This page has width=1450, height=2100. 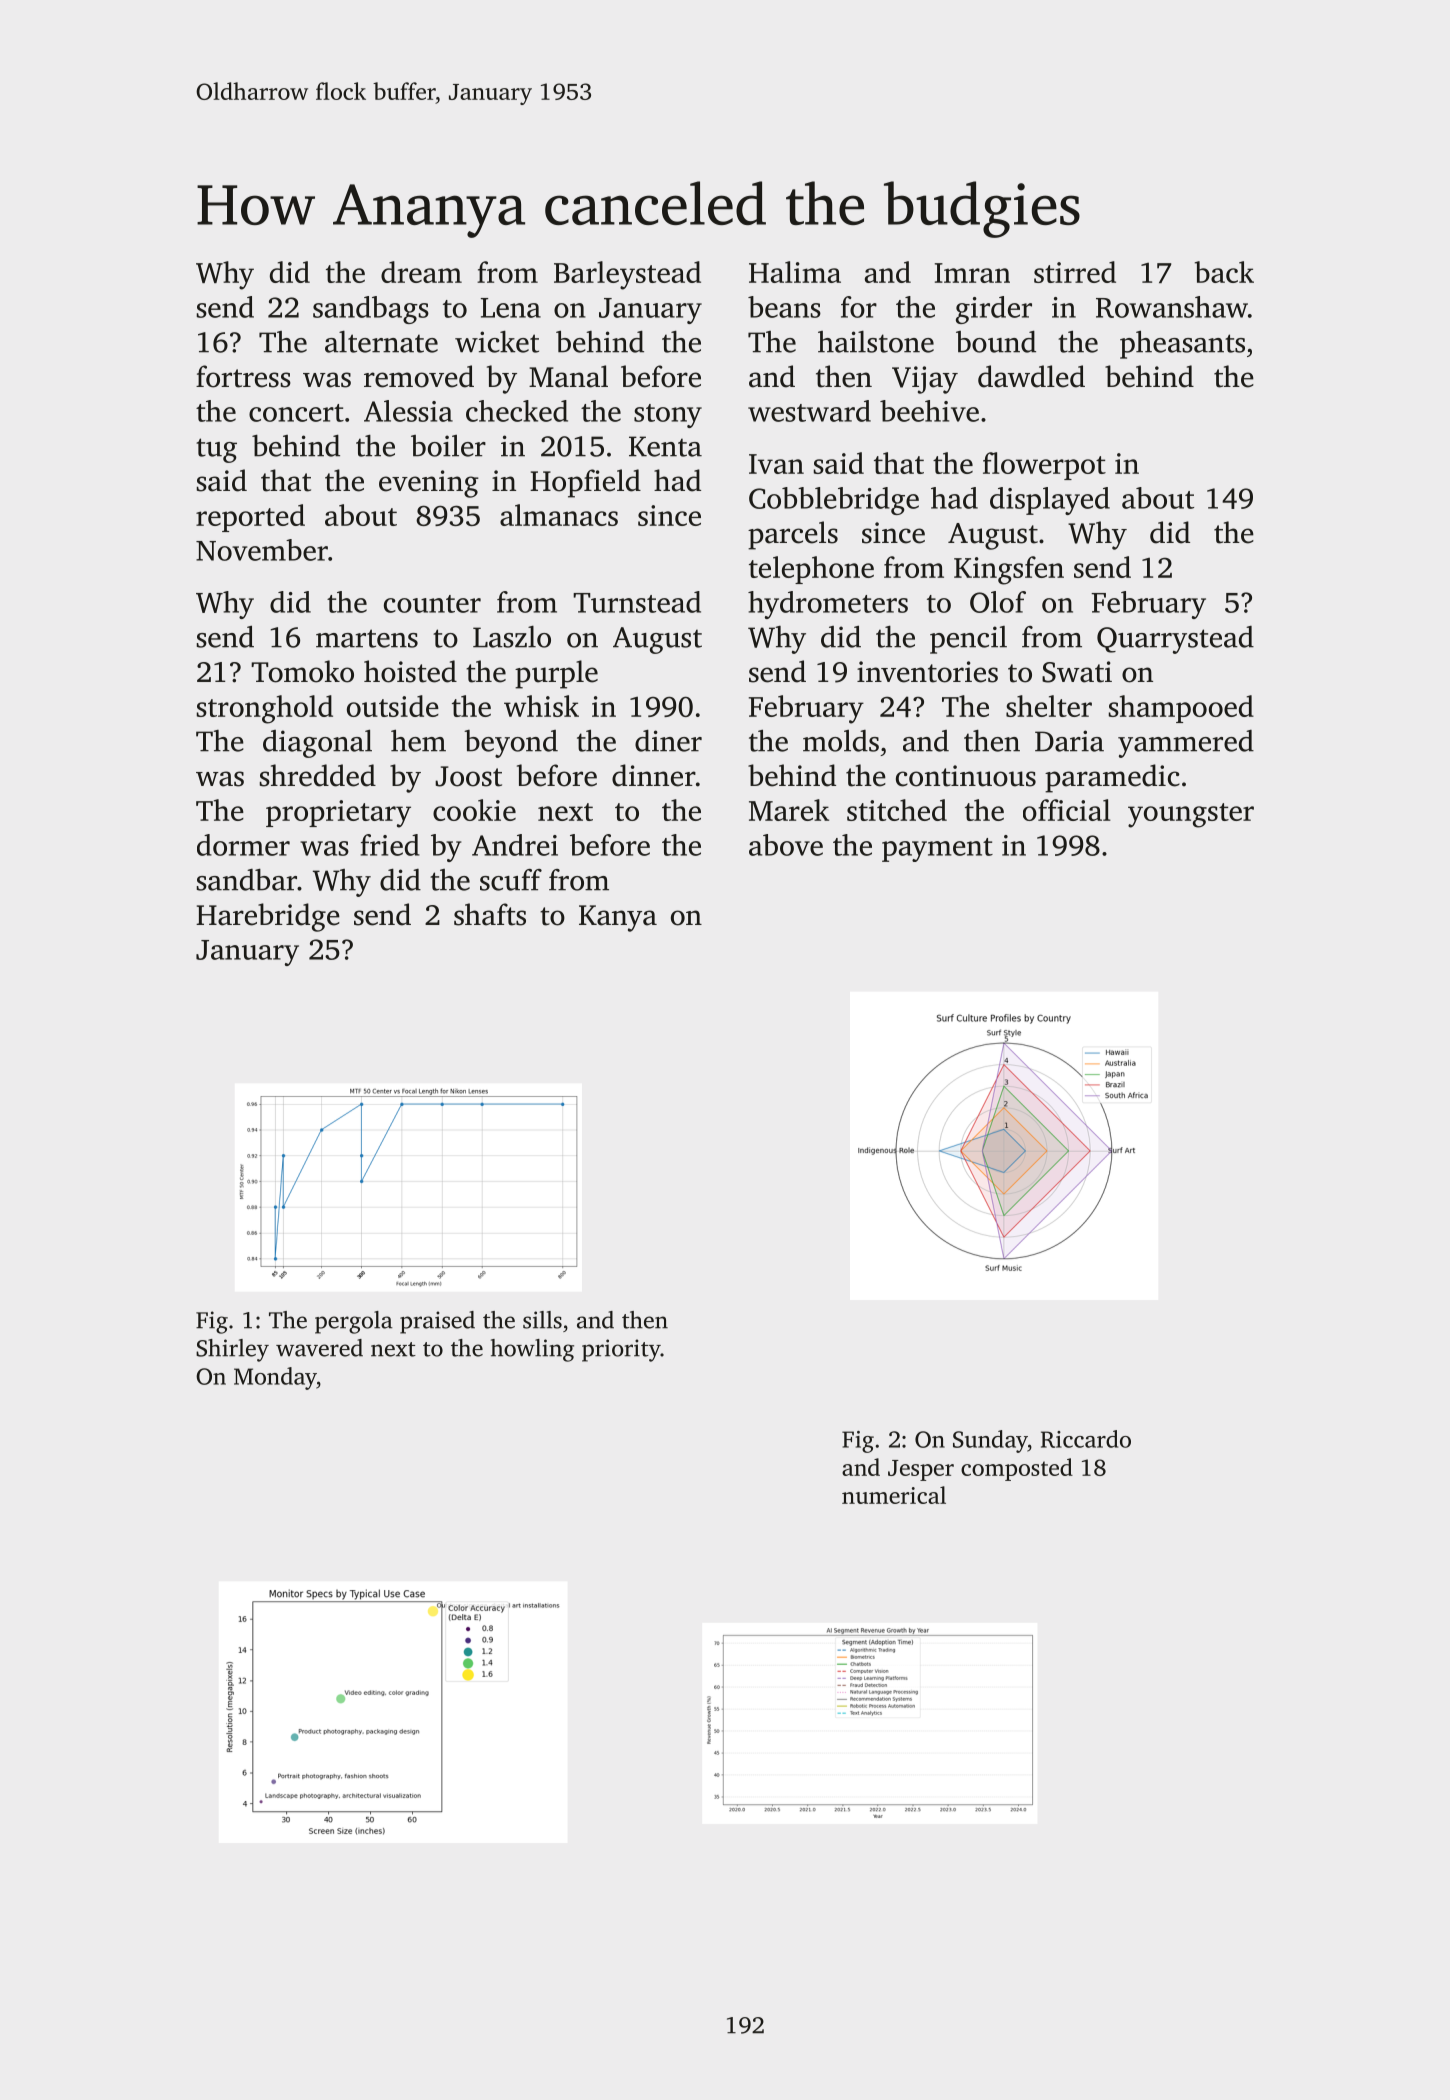 What do you see at coordinates (542, 1320) in the page?
I see `sills` at bounding box center [542, 1320].
